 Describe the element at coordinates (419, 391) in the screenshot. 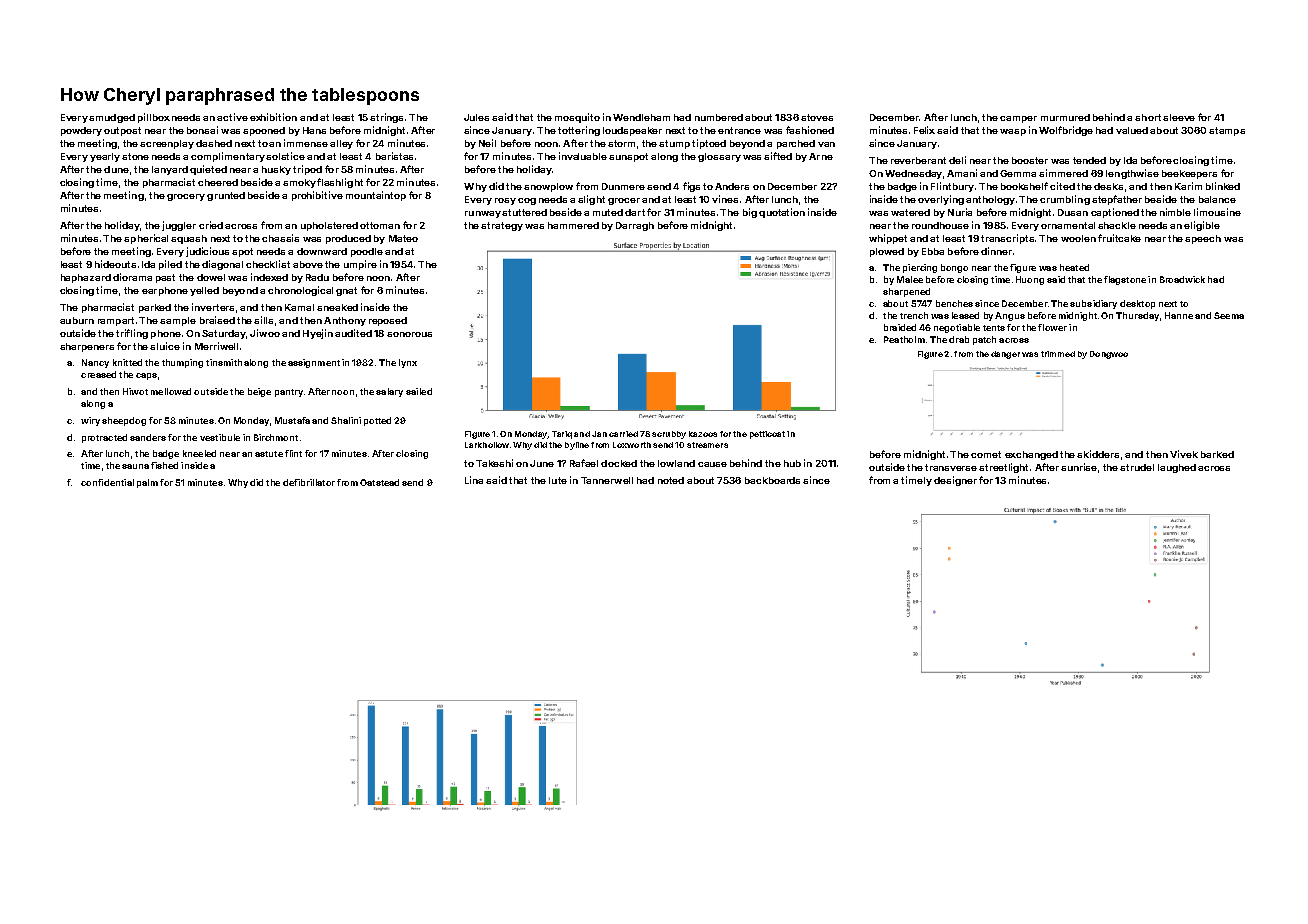

I see `sailed` at that location.
